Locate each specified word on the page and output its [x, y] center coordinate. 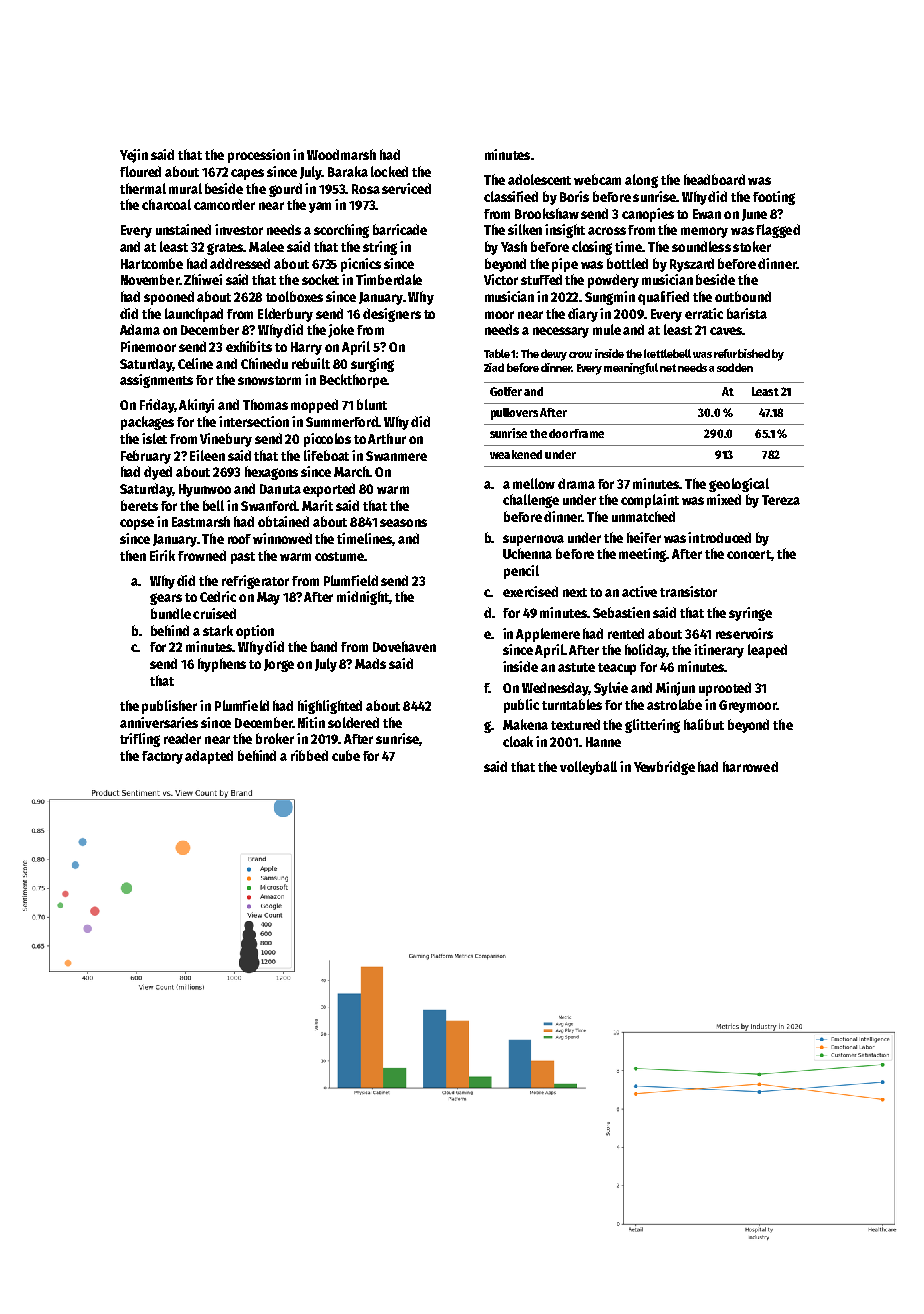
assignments [156, 381]
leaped [767, 651]
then [133, 555]
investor [239, 229]
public [521, 706]
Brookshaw [547, 213]
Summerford [342, 421]
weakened [516, 454]
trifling [140, 740]
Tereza [781, 500]
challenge [531, 501]
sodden [735, 367]
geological [739, 485]
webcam [597, 179]
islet [154, 438]
